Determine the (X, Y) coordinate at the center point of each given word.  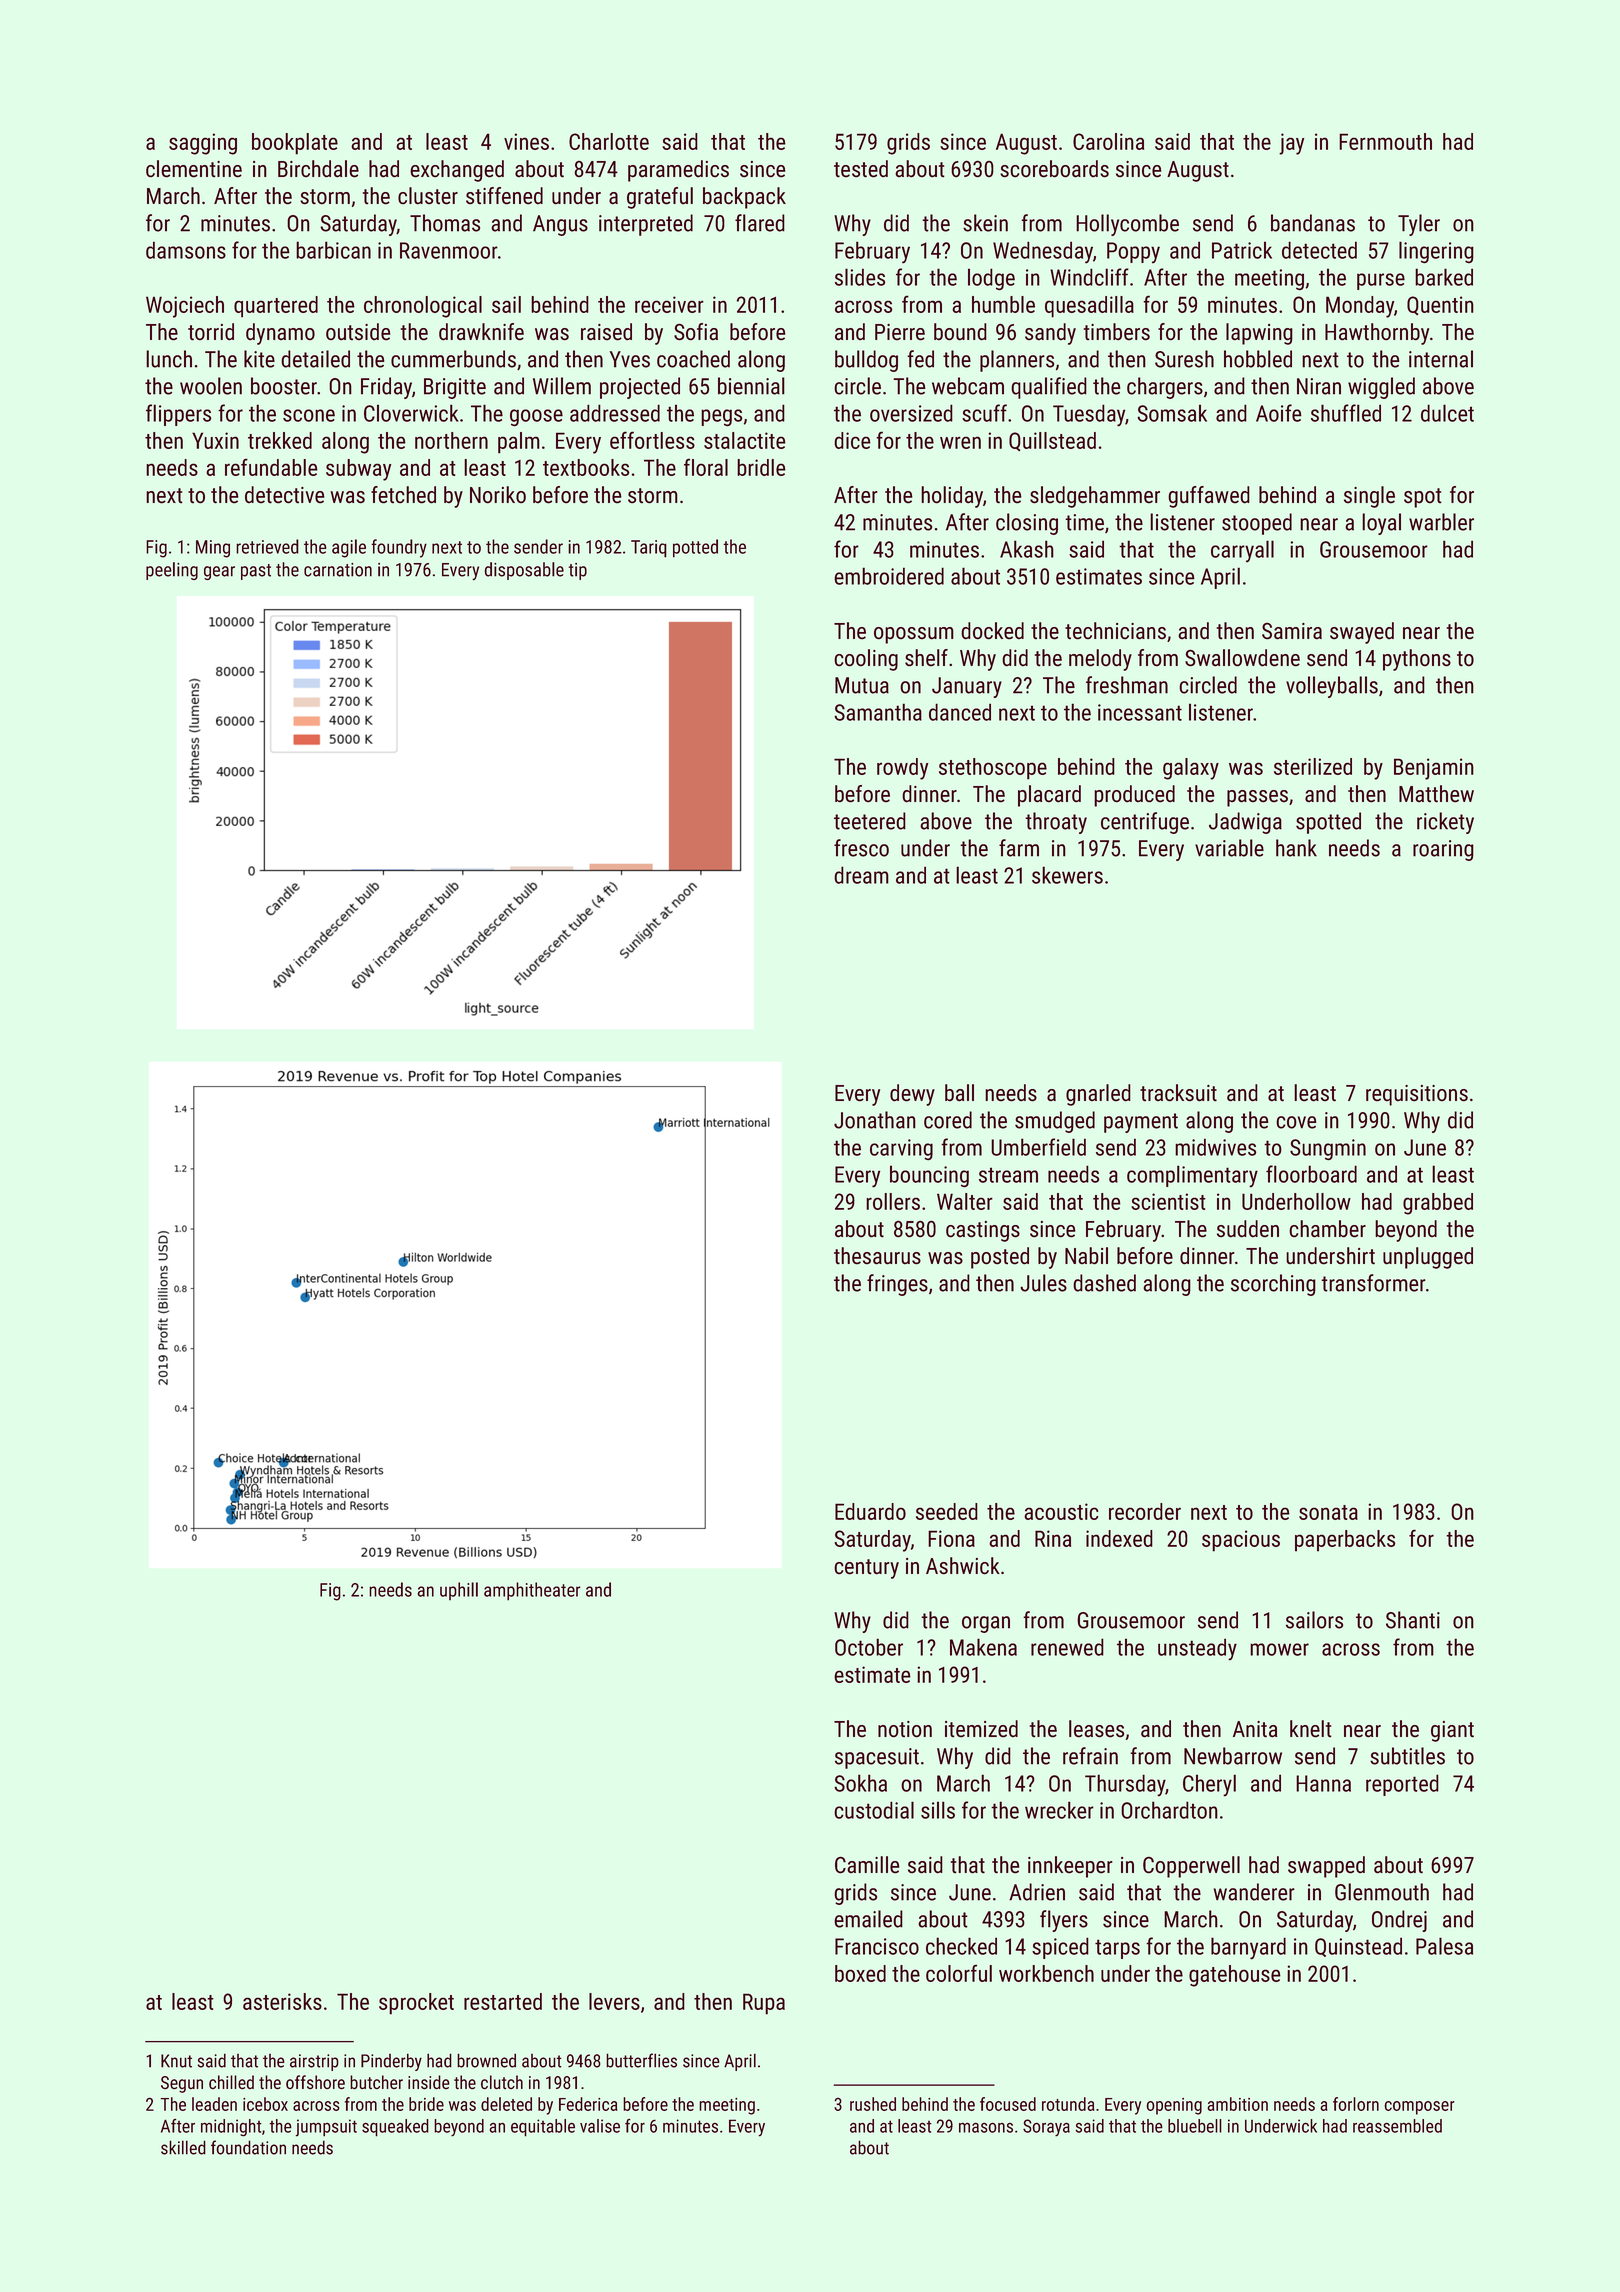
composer (1419, 2108)
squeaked (395, 2128)
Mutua (862, 685)
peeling (172, 571)
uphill (459, 1591)
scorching (1273, 1285)
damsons (186, 250)
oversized (911, 413)
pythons (1417, 660)
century (866, 1569)
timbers (1117, 331)
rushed (873, 2104)
